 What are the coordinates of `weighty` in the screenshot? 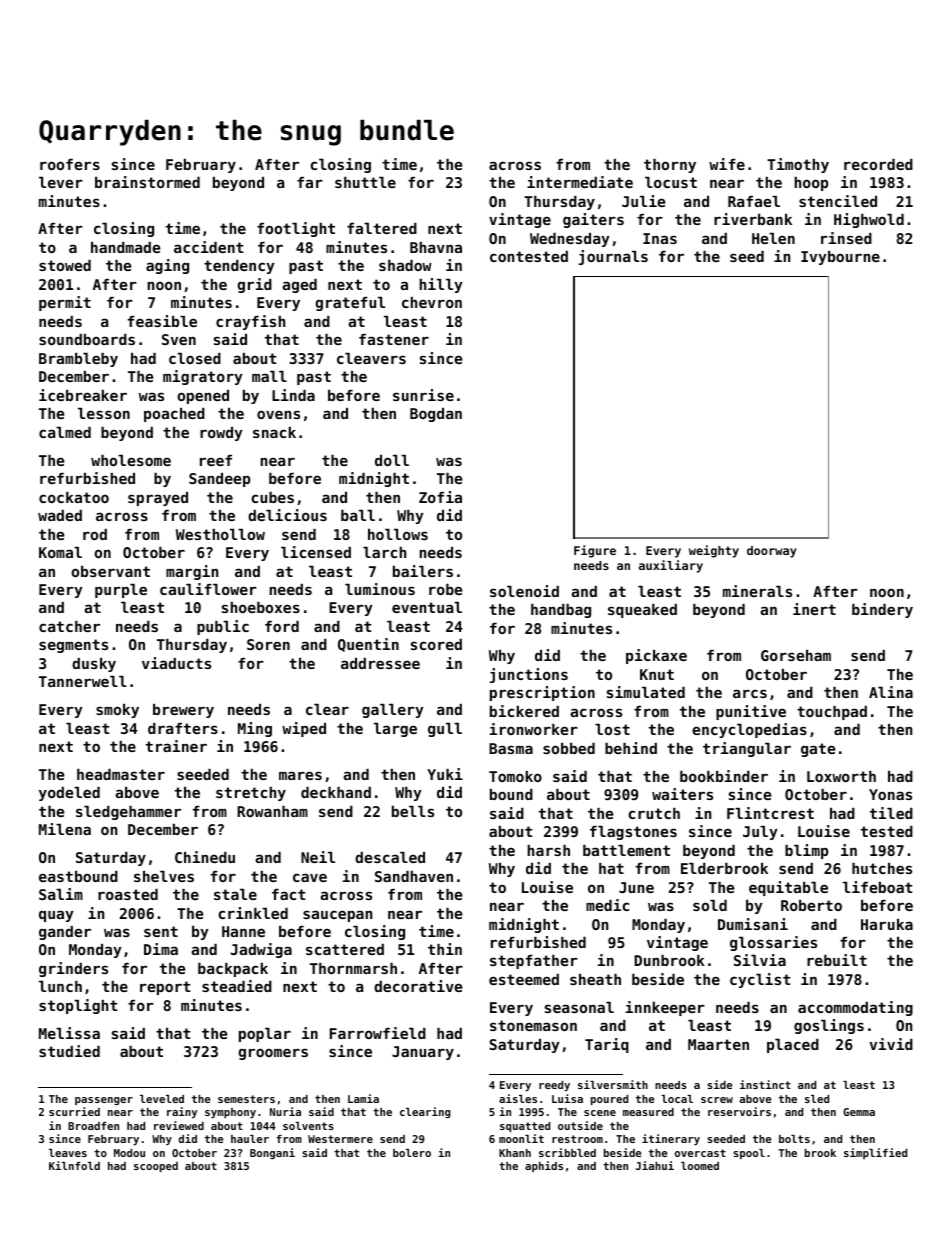 It's located at (714, 551).
